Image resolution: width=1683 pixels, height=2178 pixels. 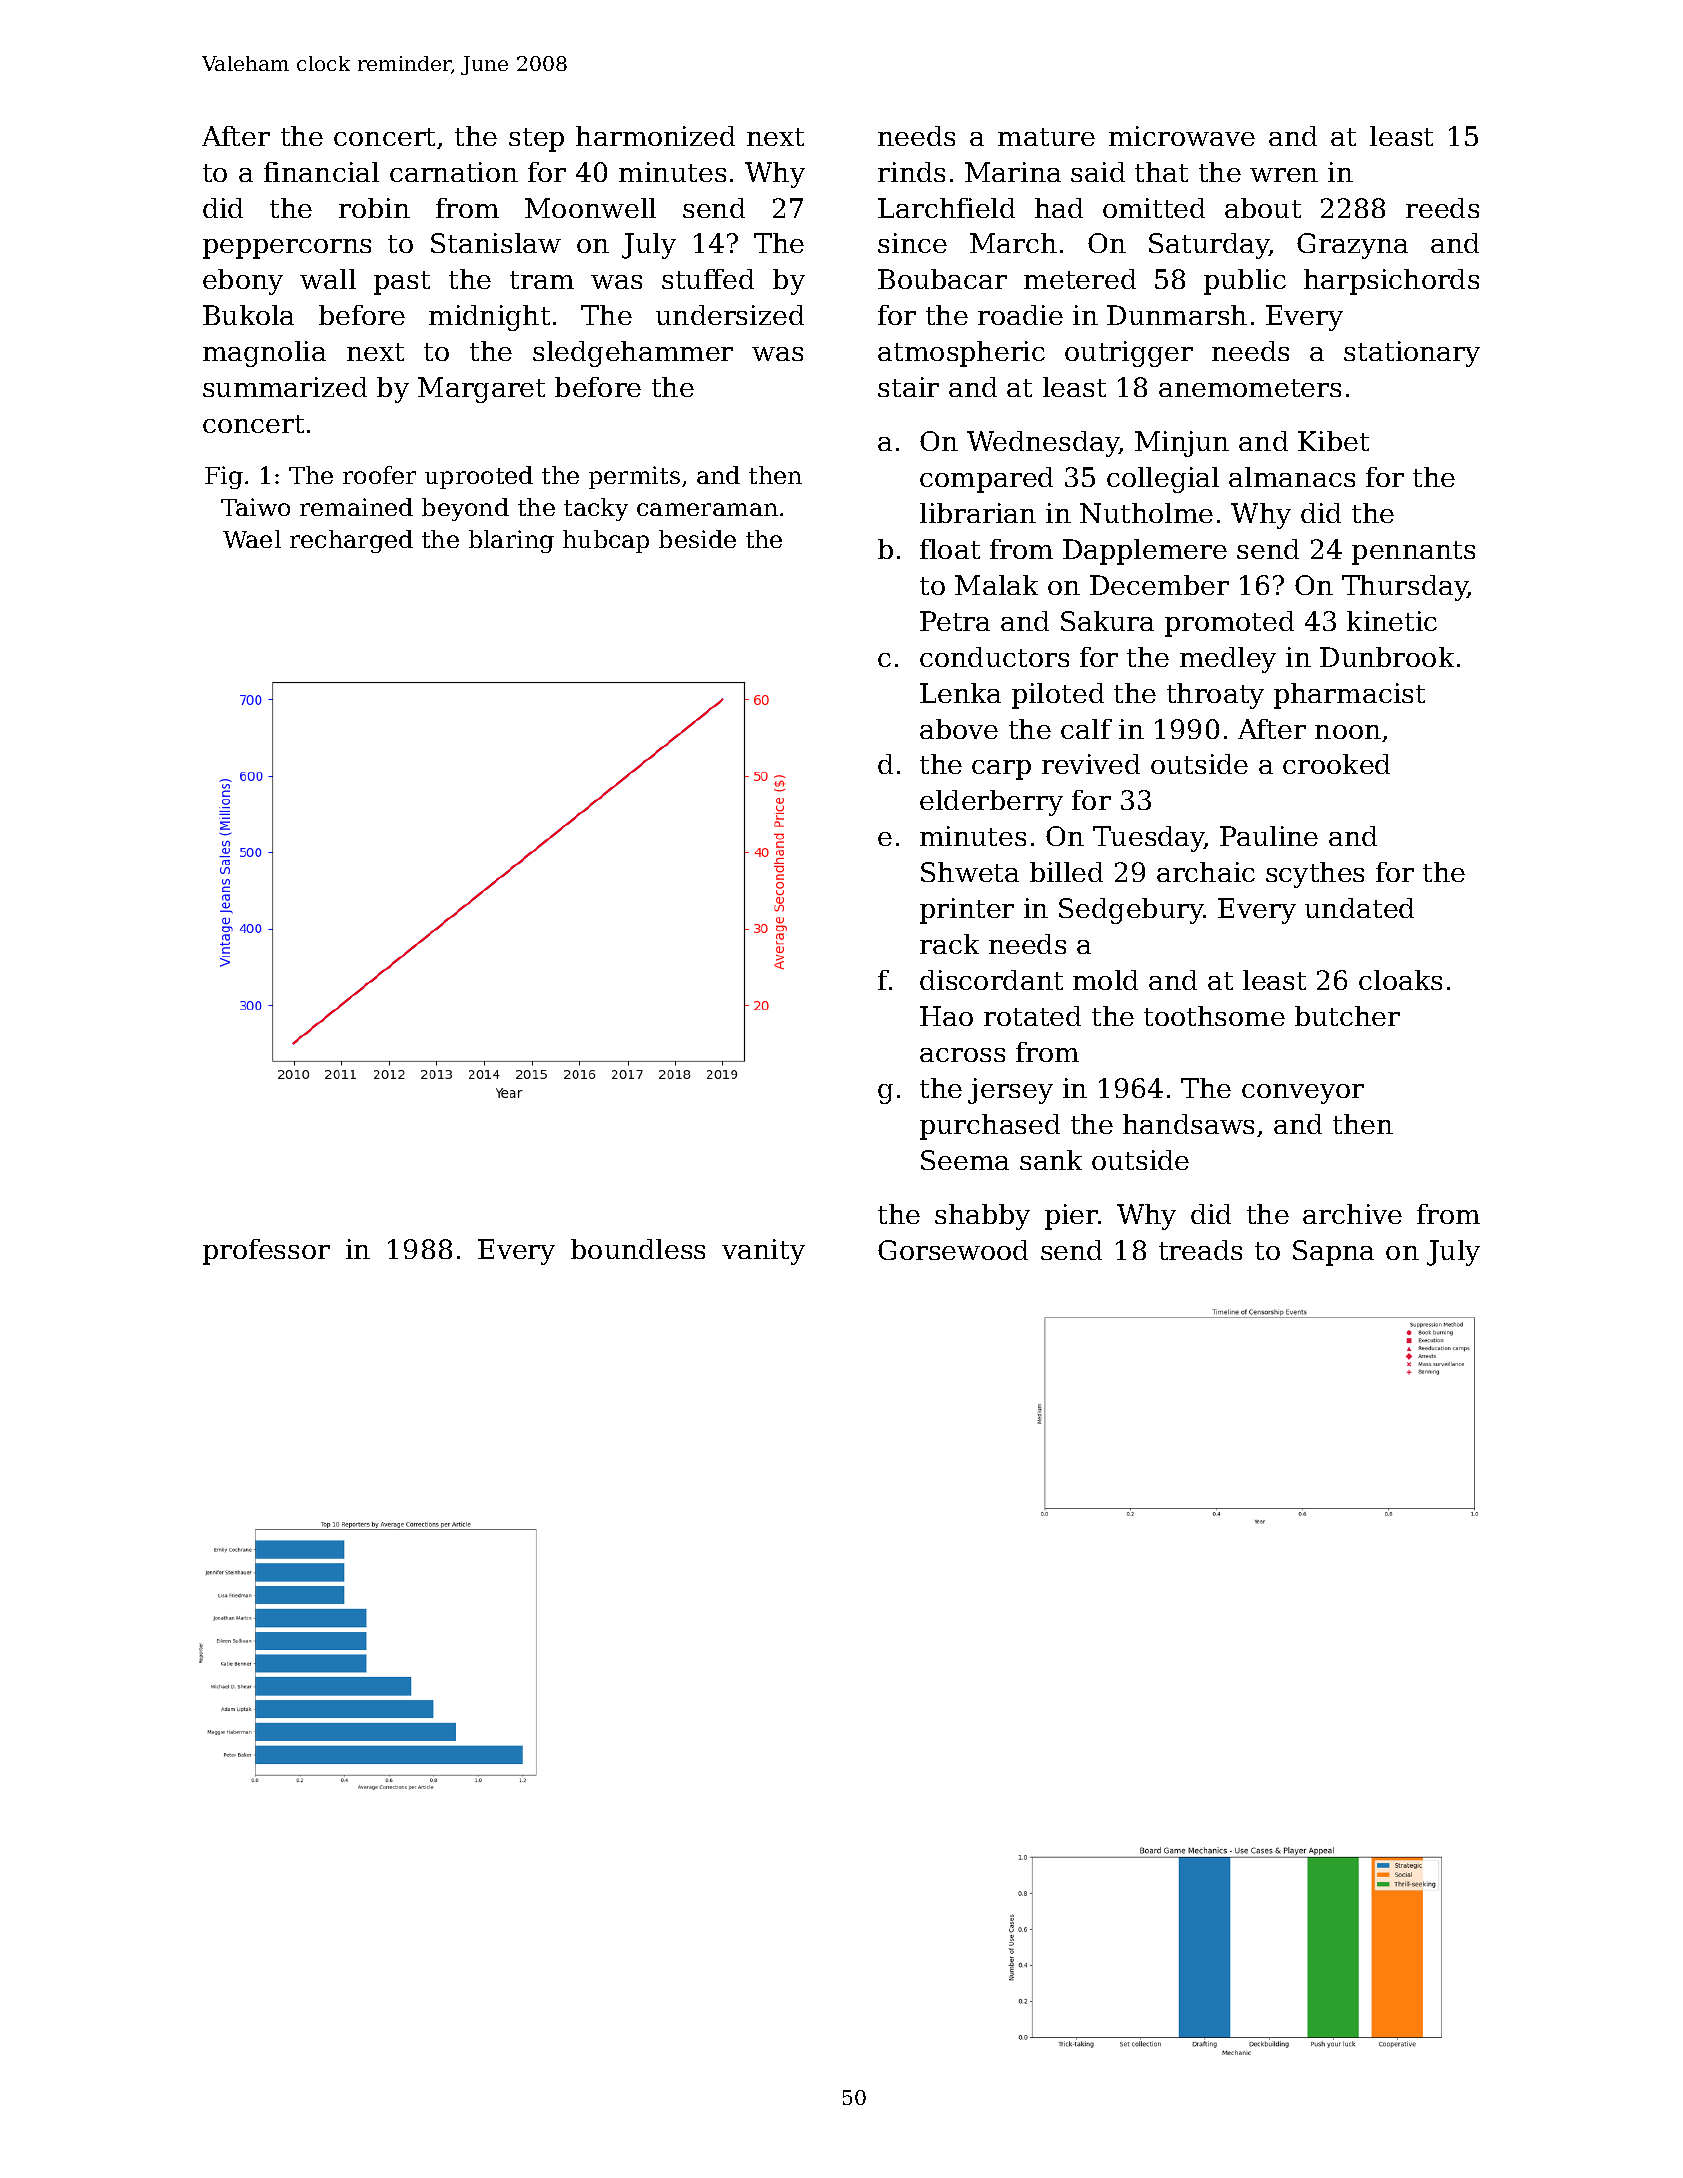 What do you see at coordinates (1215, 696) in the image?
I see `throaty` at bounding box center [1215, 696].
